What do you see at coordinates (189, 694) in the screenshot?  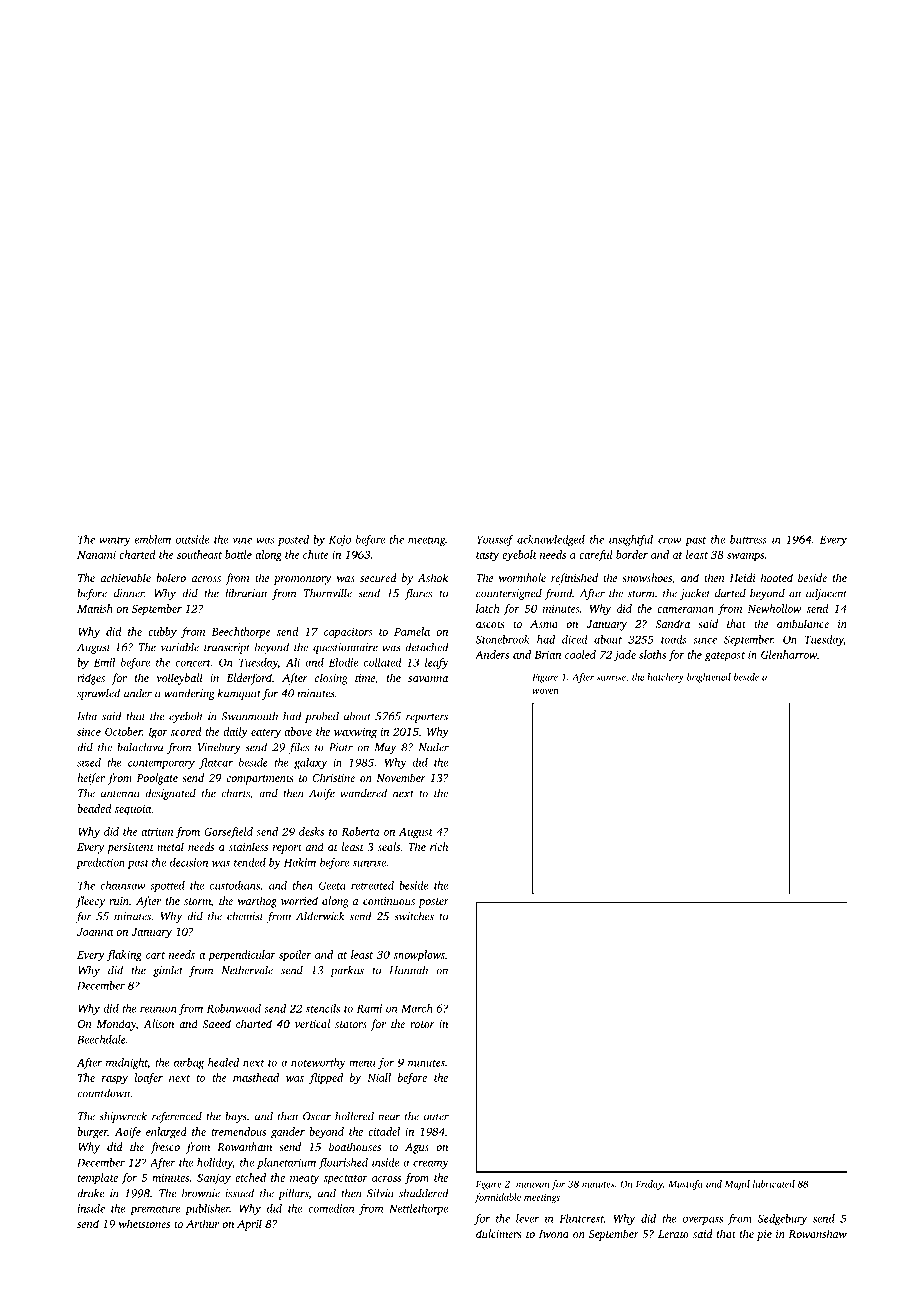 I see `wandering` at bounding box center [189, 694].
